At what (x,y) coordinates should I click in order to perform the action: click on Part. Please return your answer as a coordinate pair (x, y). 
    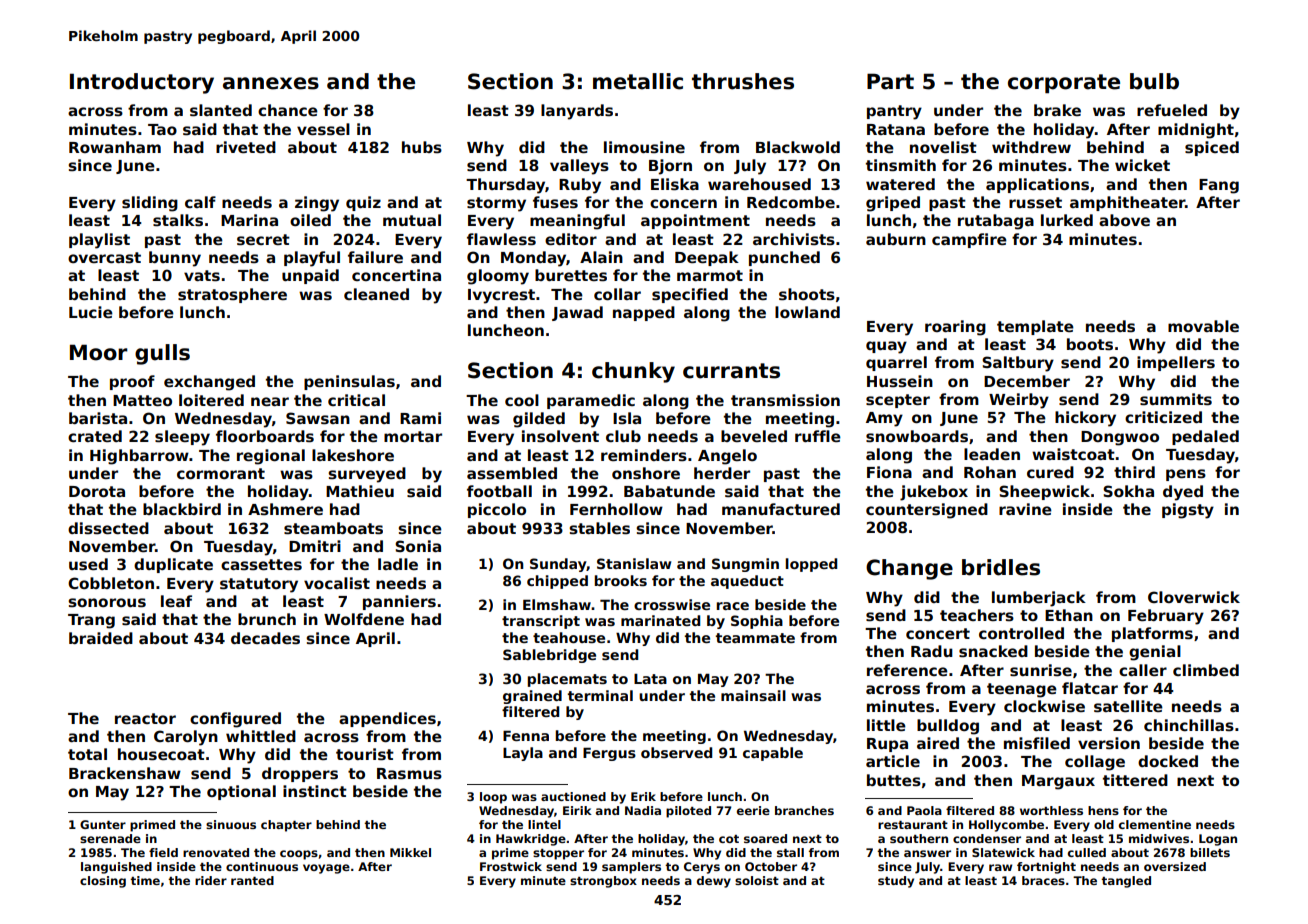
    Looking at the image, I should click on (890, 81).
